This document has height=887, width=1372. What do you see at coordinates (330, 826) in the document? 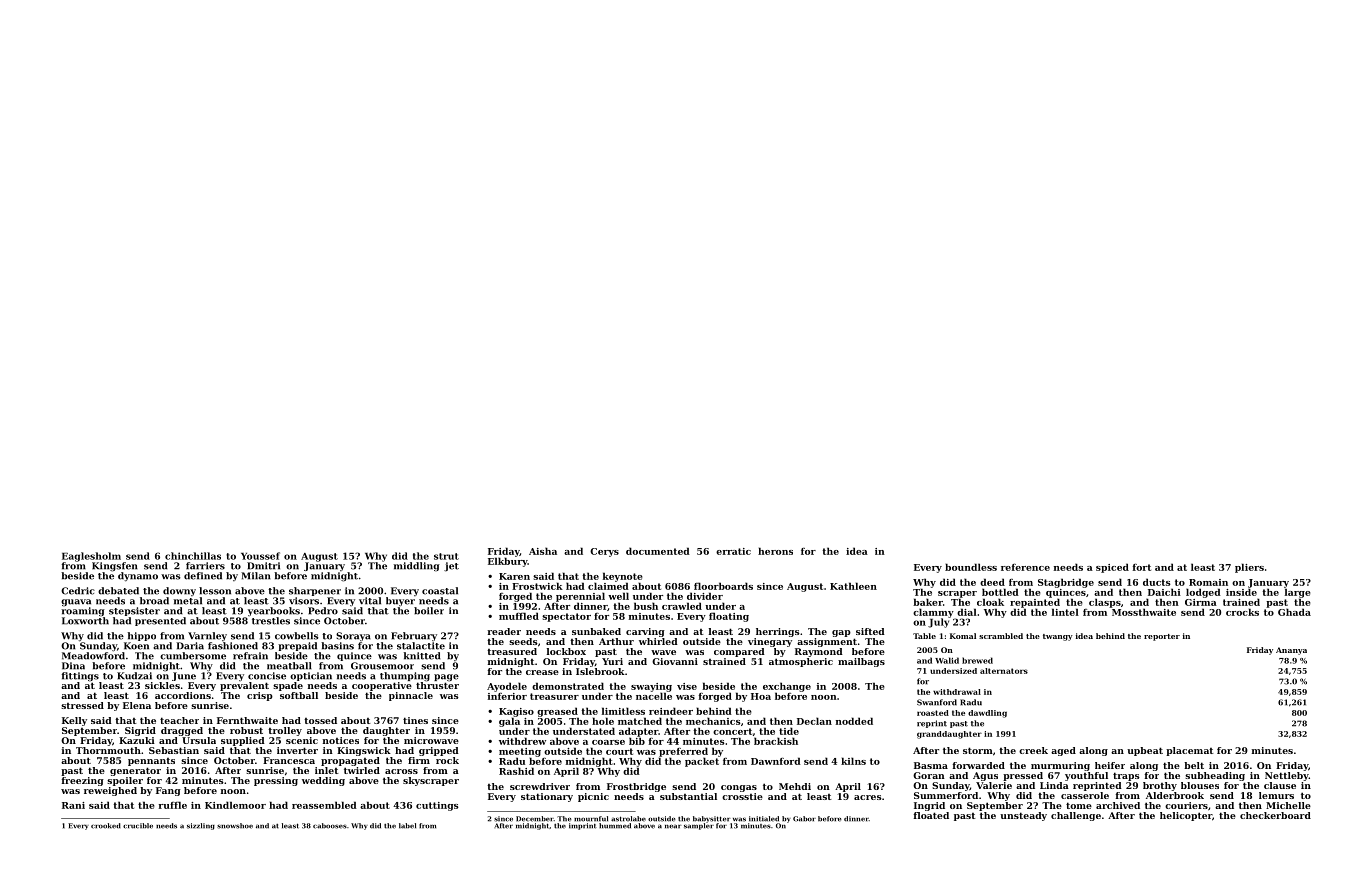
I see `cabooses` at bounding box center [330, 826].
